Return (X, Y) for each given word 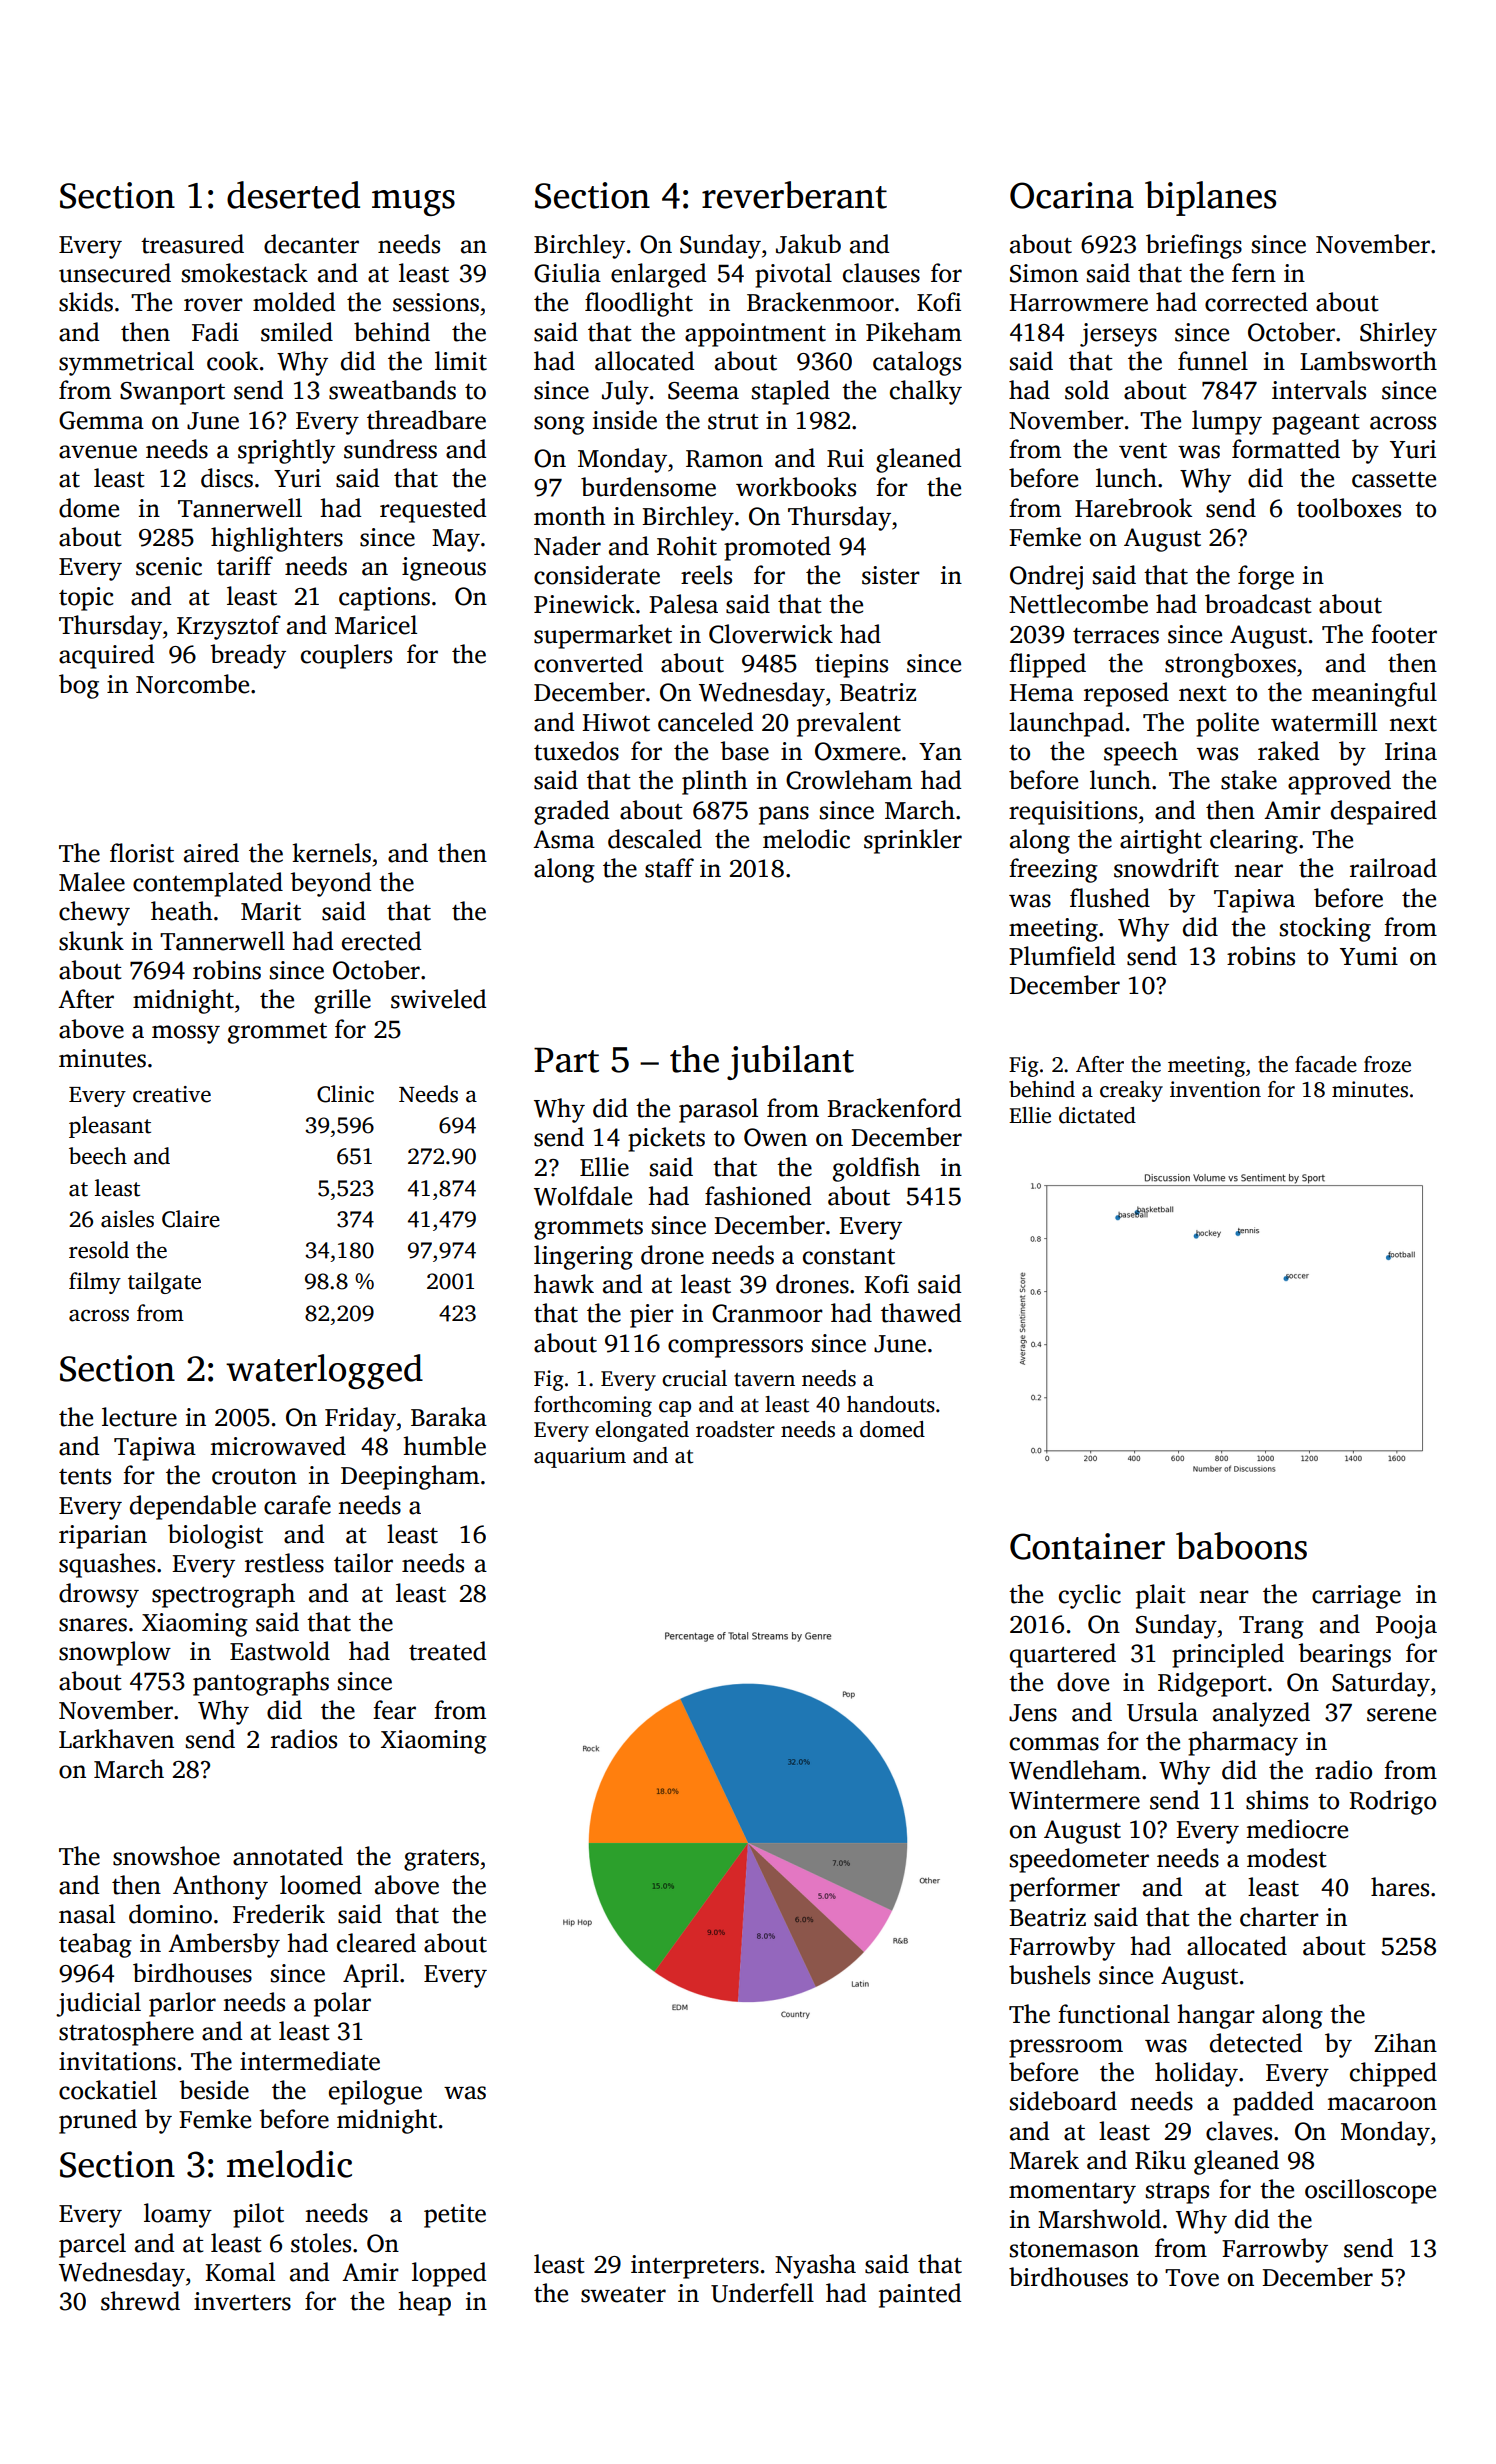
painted (920, 2295)
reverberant (794, 195)
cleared (376, 1943)
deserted (293, 195)
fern (1254, 273)
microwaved (278, 1446)
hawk (564, 1284)
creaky (1131, 1091)
